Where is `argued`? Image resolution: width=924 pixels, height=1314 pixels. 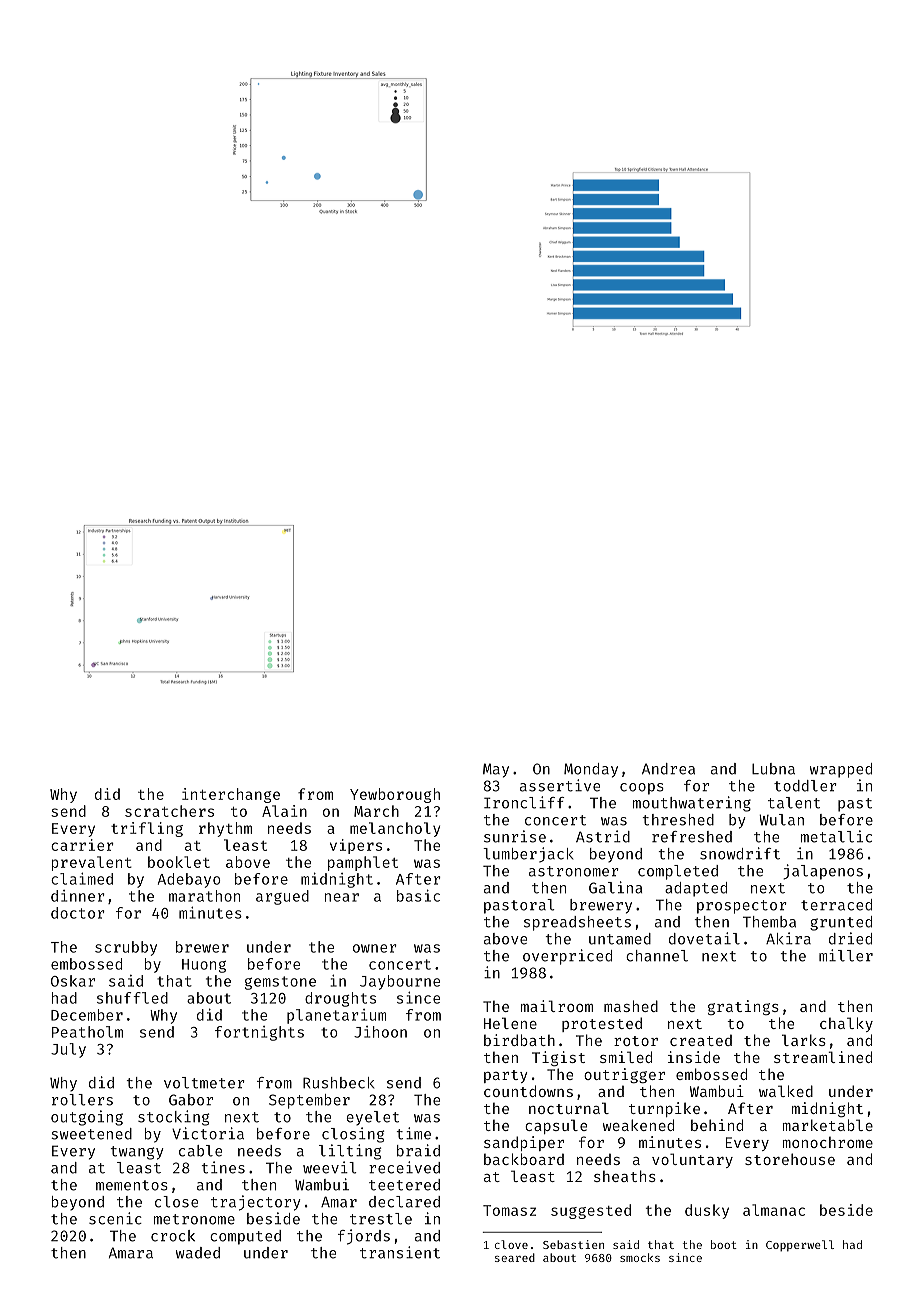
argued is located at coordinates (282, 897).
